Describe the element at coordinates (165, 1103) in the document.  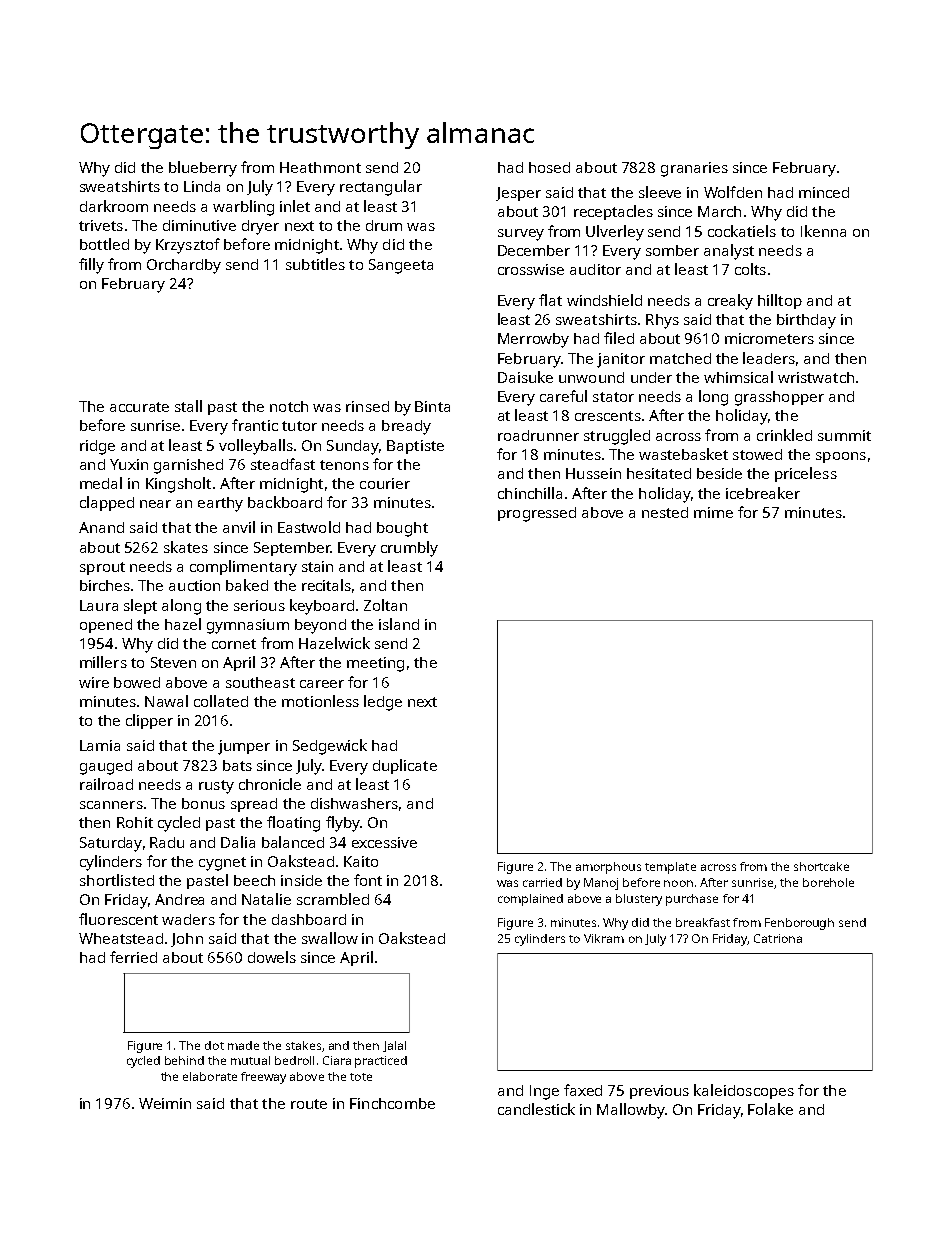
I see `Weimin` at that location.
